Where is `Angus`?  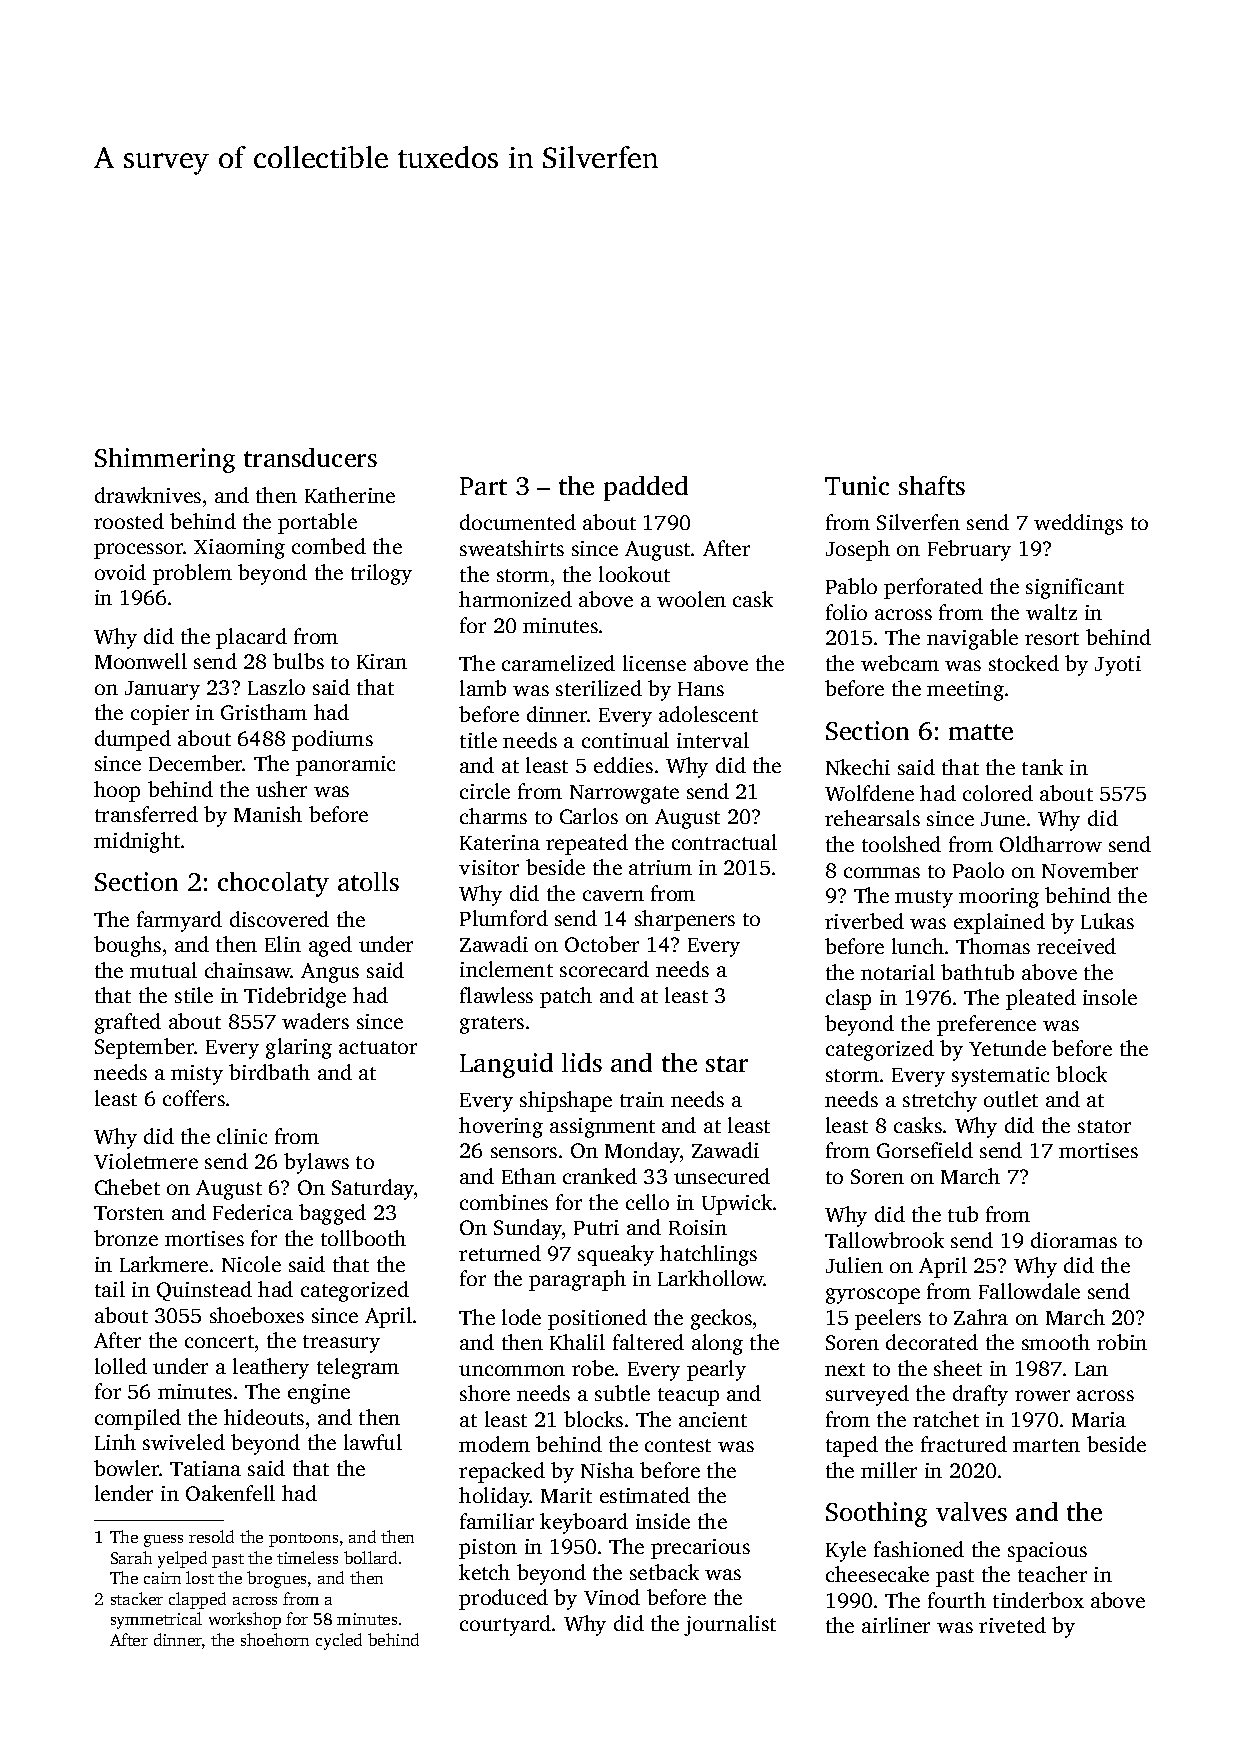
Angus is located at coordinates (330, 973).
